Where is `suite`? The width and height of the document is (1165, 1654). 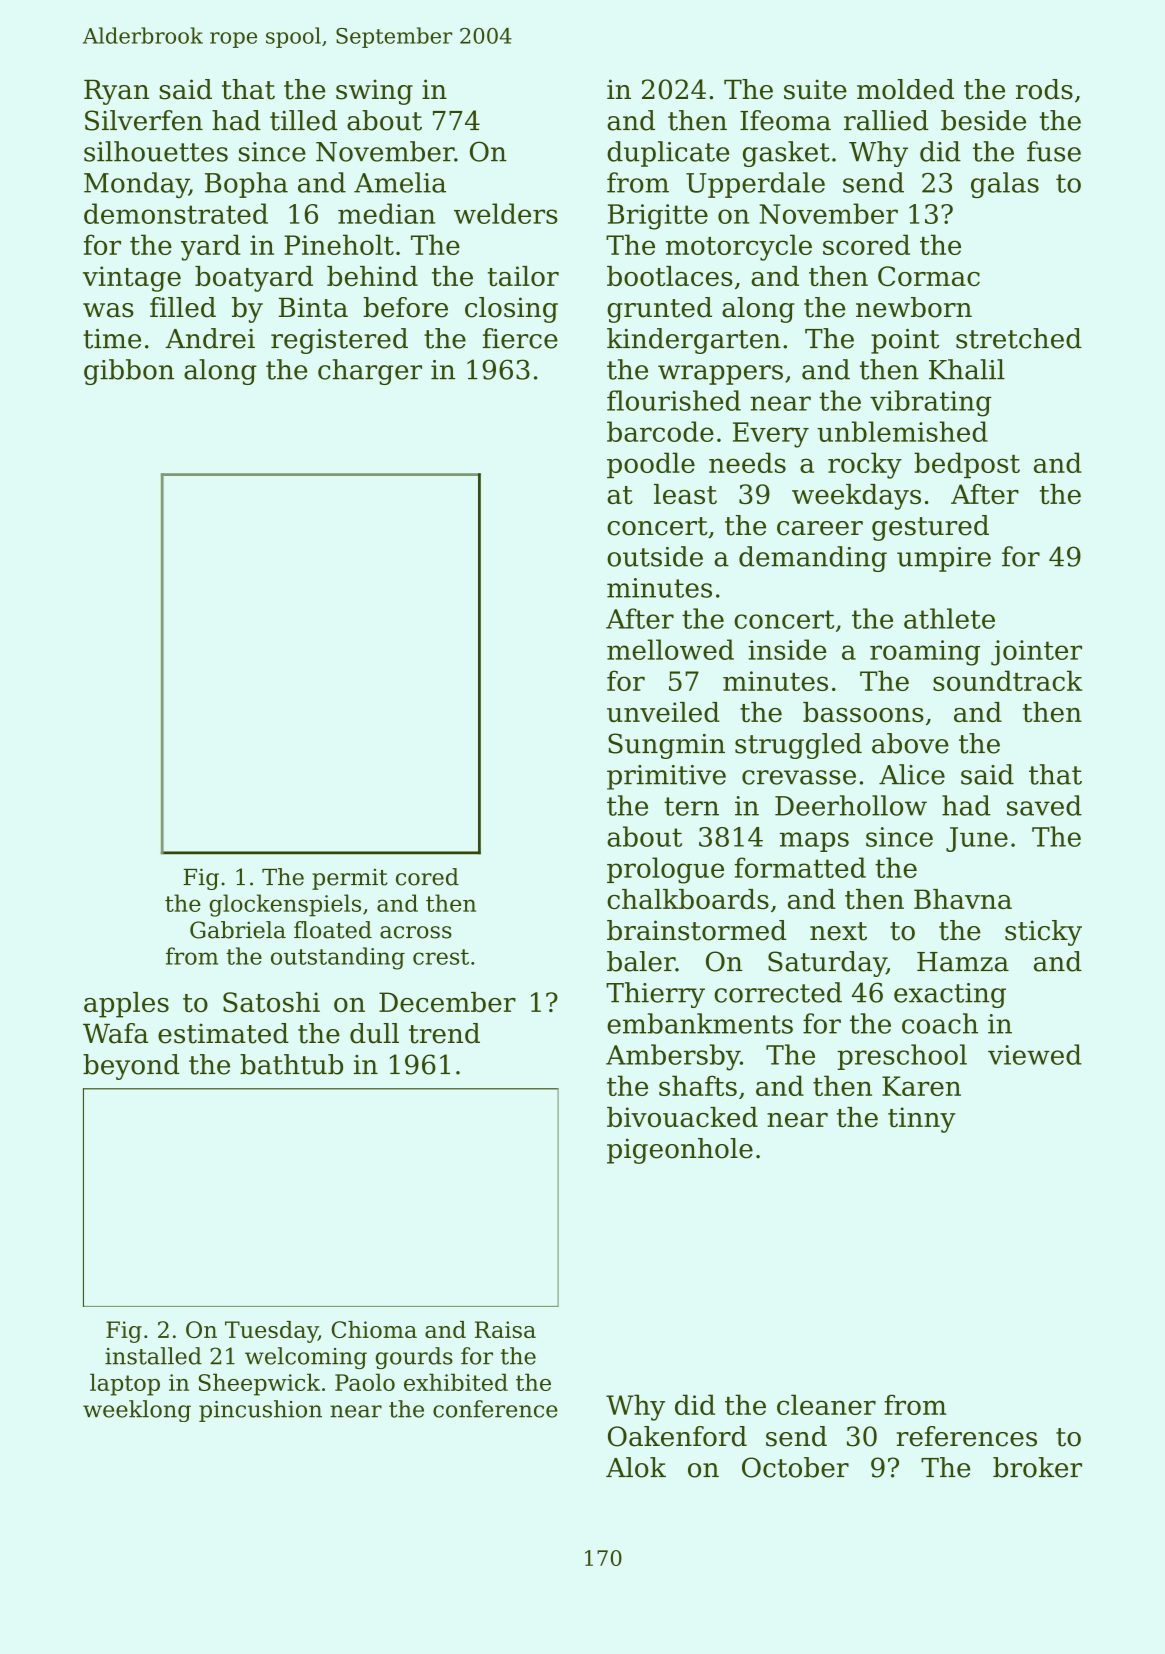 suite is located at coordinates (815, 89).
